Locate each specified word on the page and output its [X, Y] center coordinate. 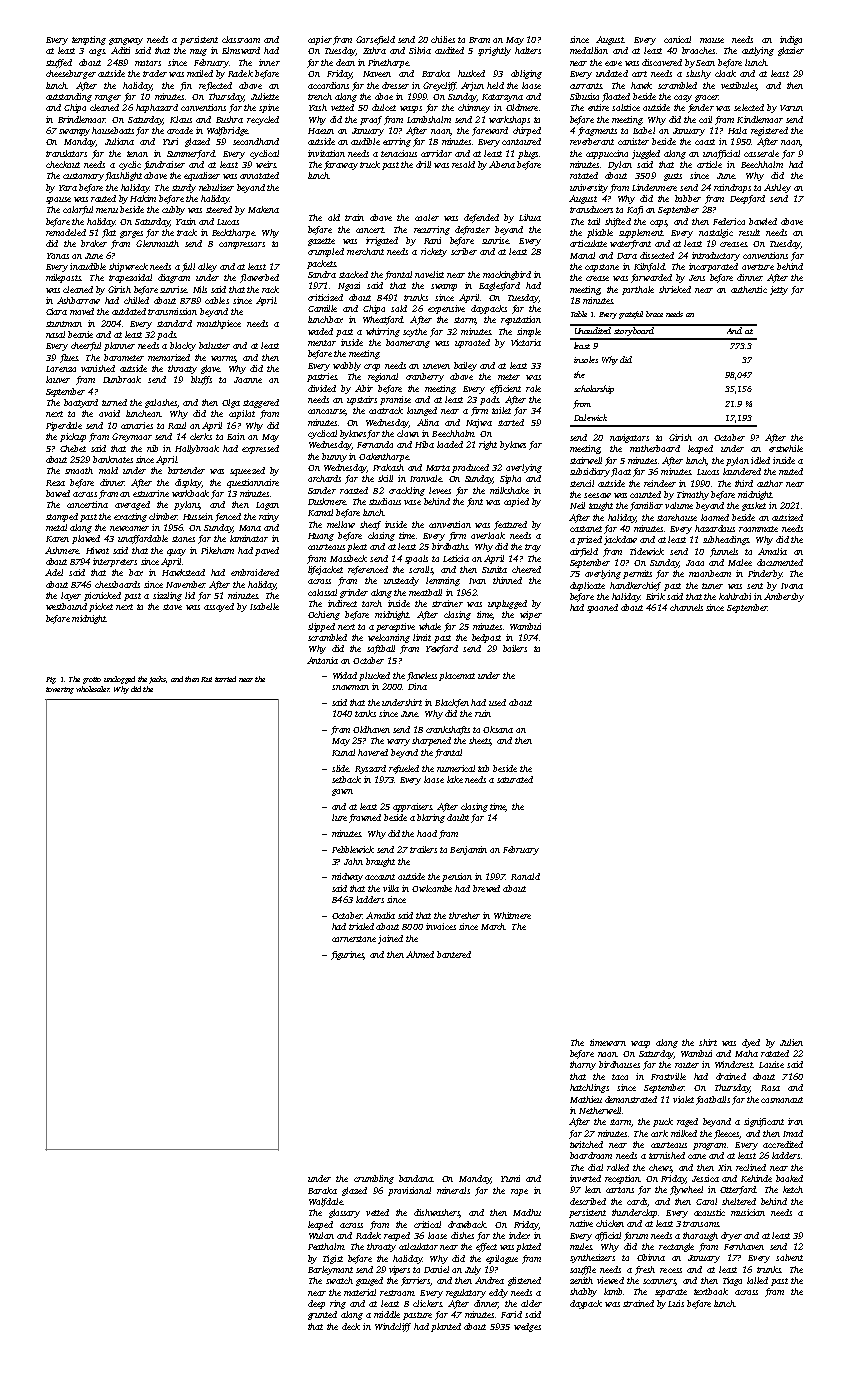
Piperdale [64, 426]
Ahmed [420, 954]
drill [423, 164]
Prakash [388, 467]
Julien [791, 1042]
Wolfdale [326, 1202]
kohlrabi [735, 596]
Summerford [191, 154]
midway [347, 877]
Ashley [777, 188]
